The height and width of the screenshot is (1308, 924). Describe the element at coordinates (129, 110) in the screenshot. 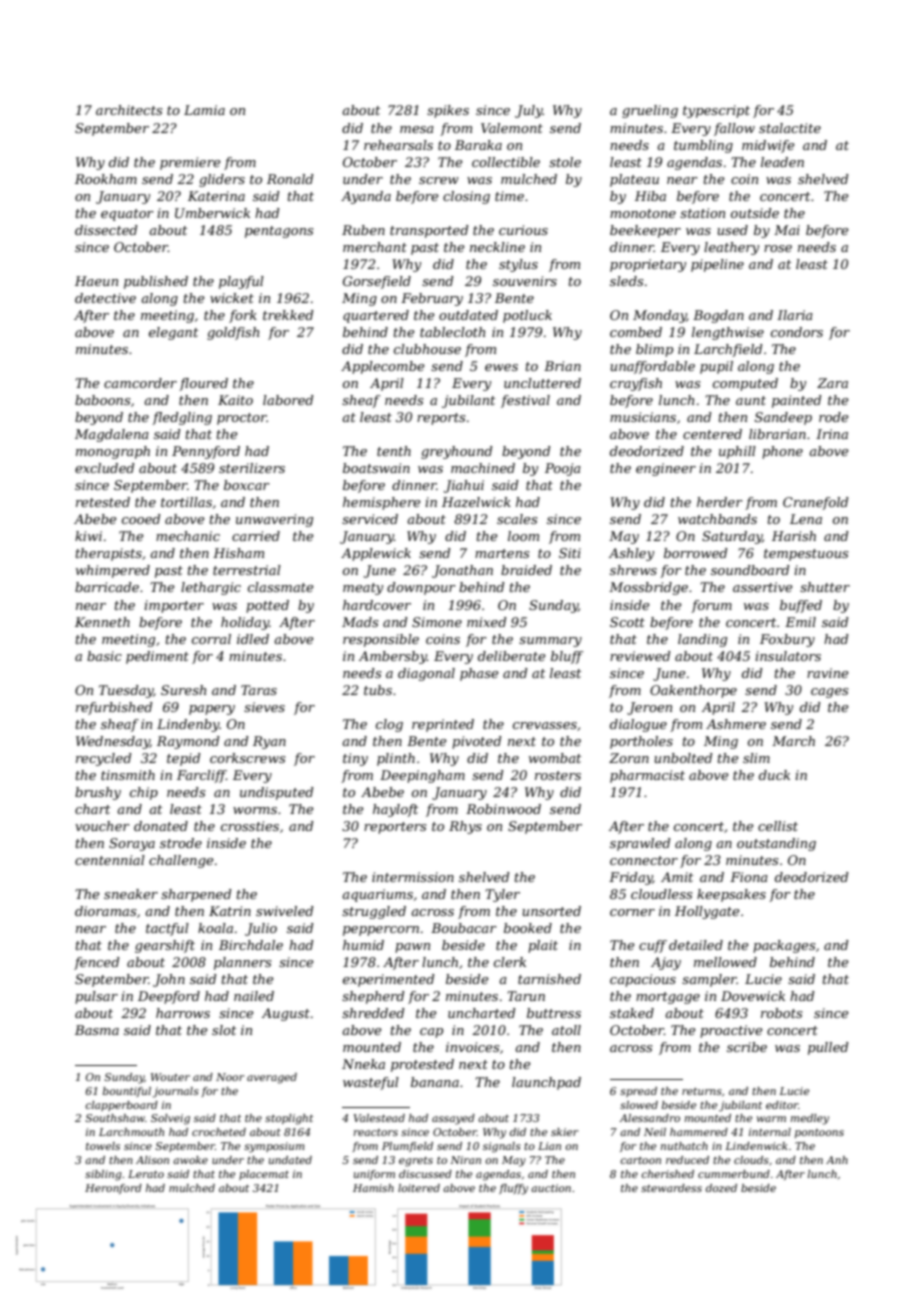

I see `architects` at that location.
